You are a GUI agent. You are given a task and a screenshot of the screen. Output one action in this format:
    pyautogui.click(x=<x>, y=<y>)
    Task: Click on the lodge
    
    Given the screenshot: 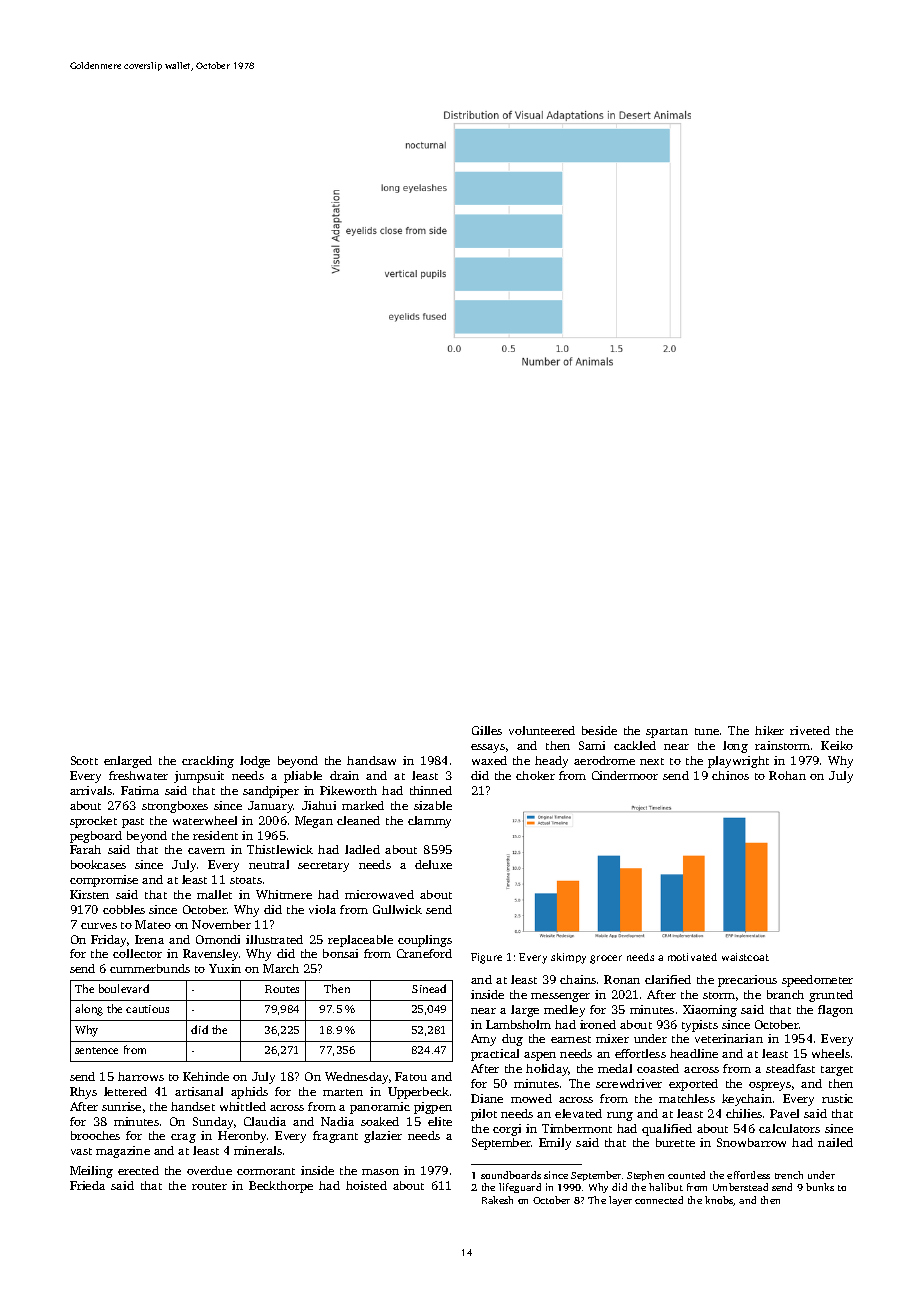 What is the action you would take?
    pyautogui.click(x=255, y=762)
